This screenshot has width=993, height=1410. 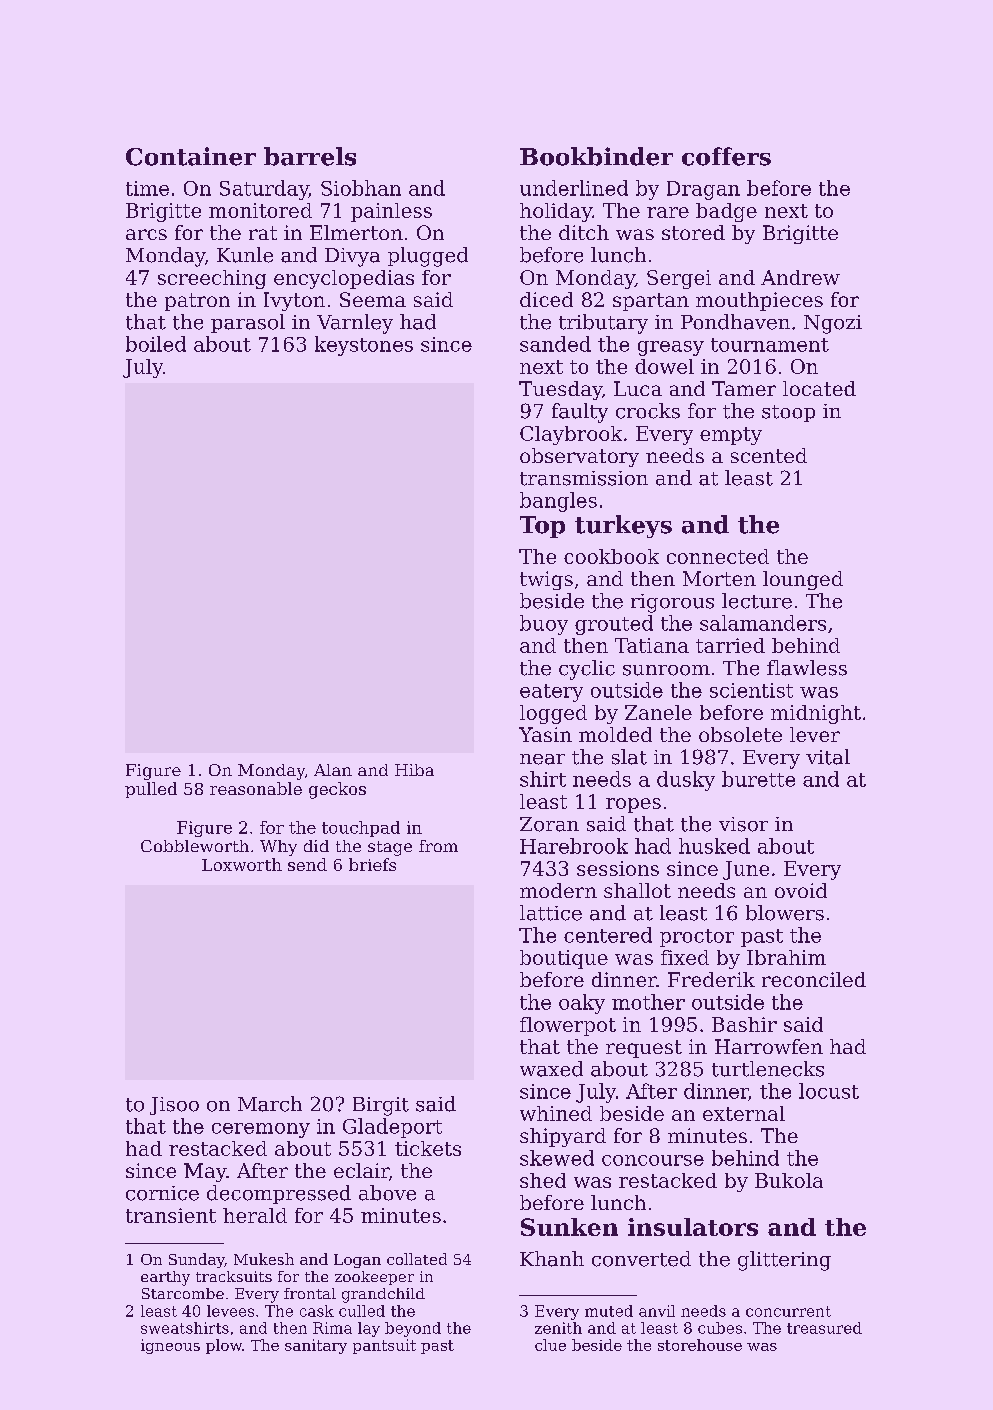 What do you see at coordinates (156, 344) in the screenshot?
I see `boiled` at bounding box center [156, 344].
